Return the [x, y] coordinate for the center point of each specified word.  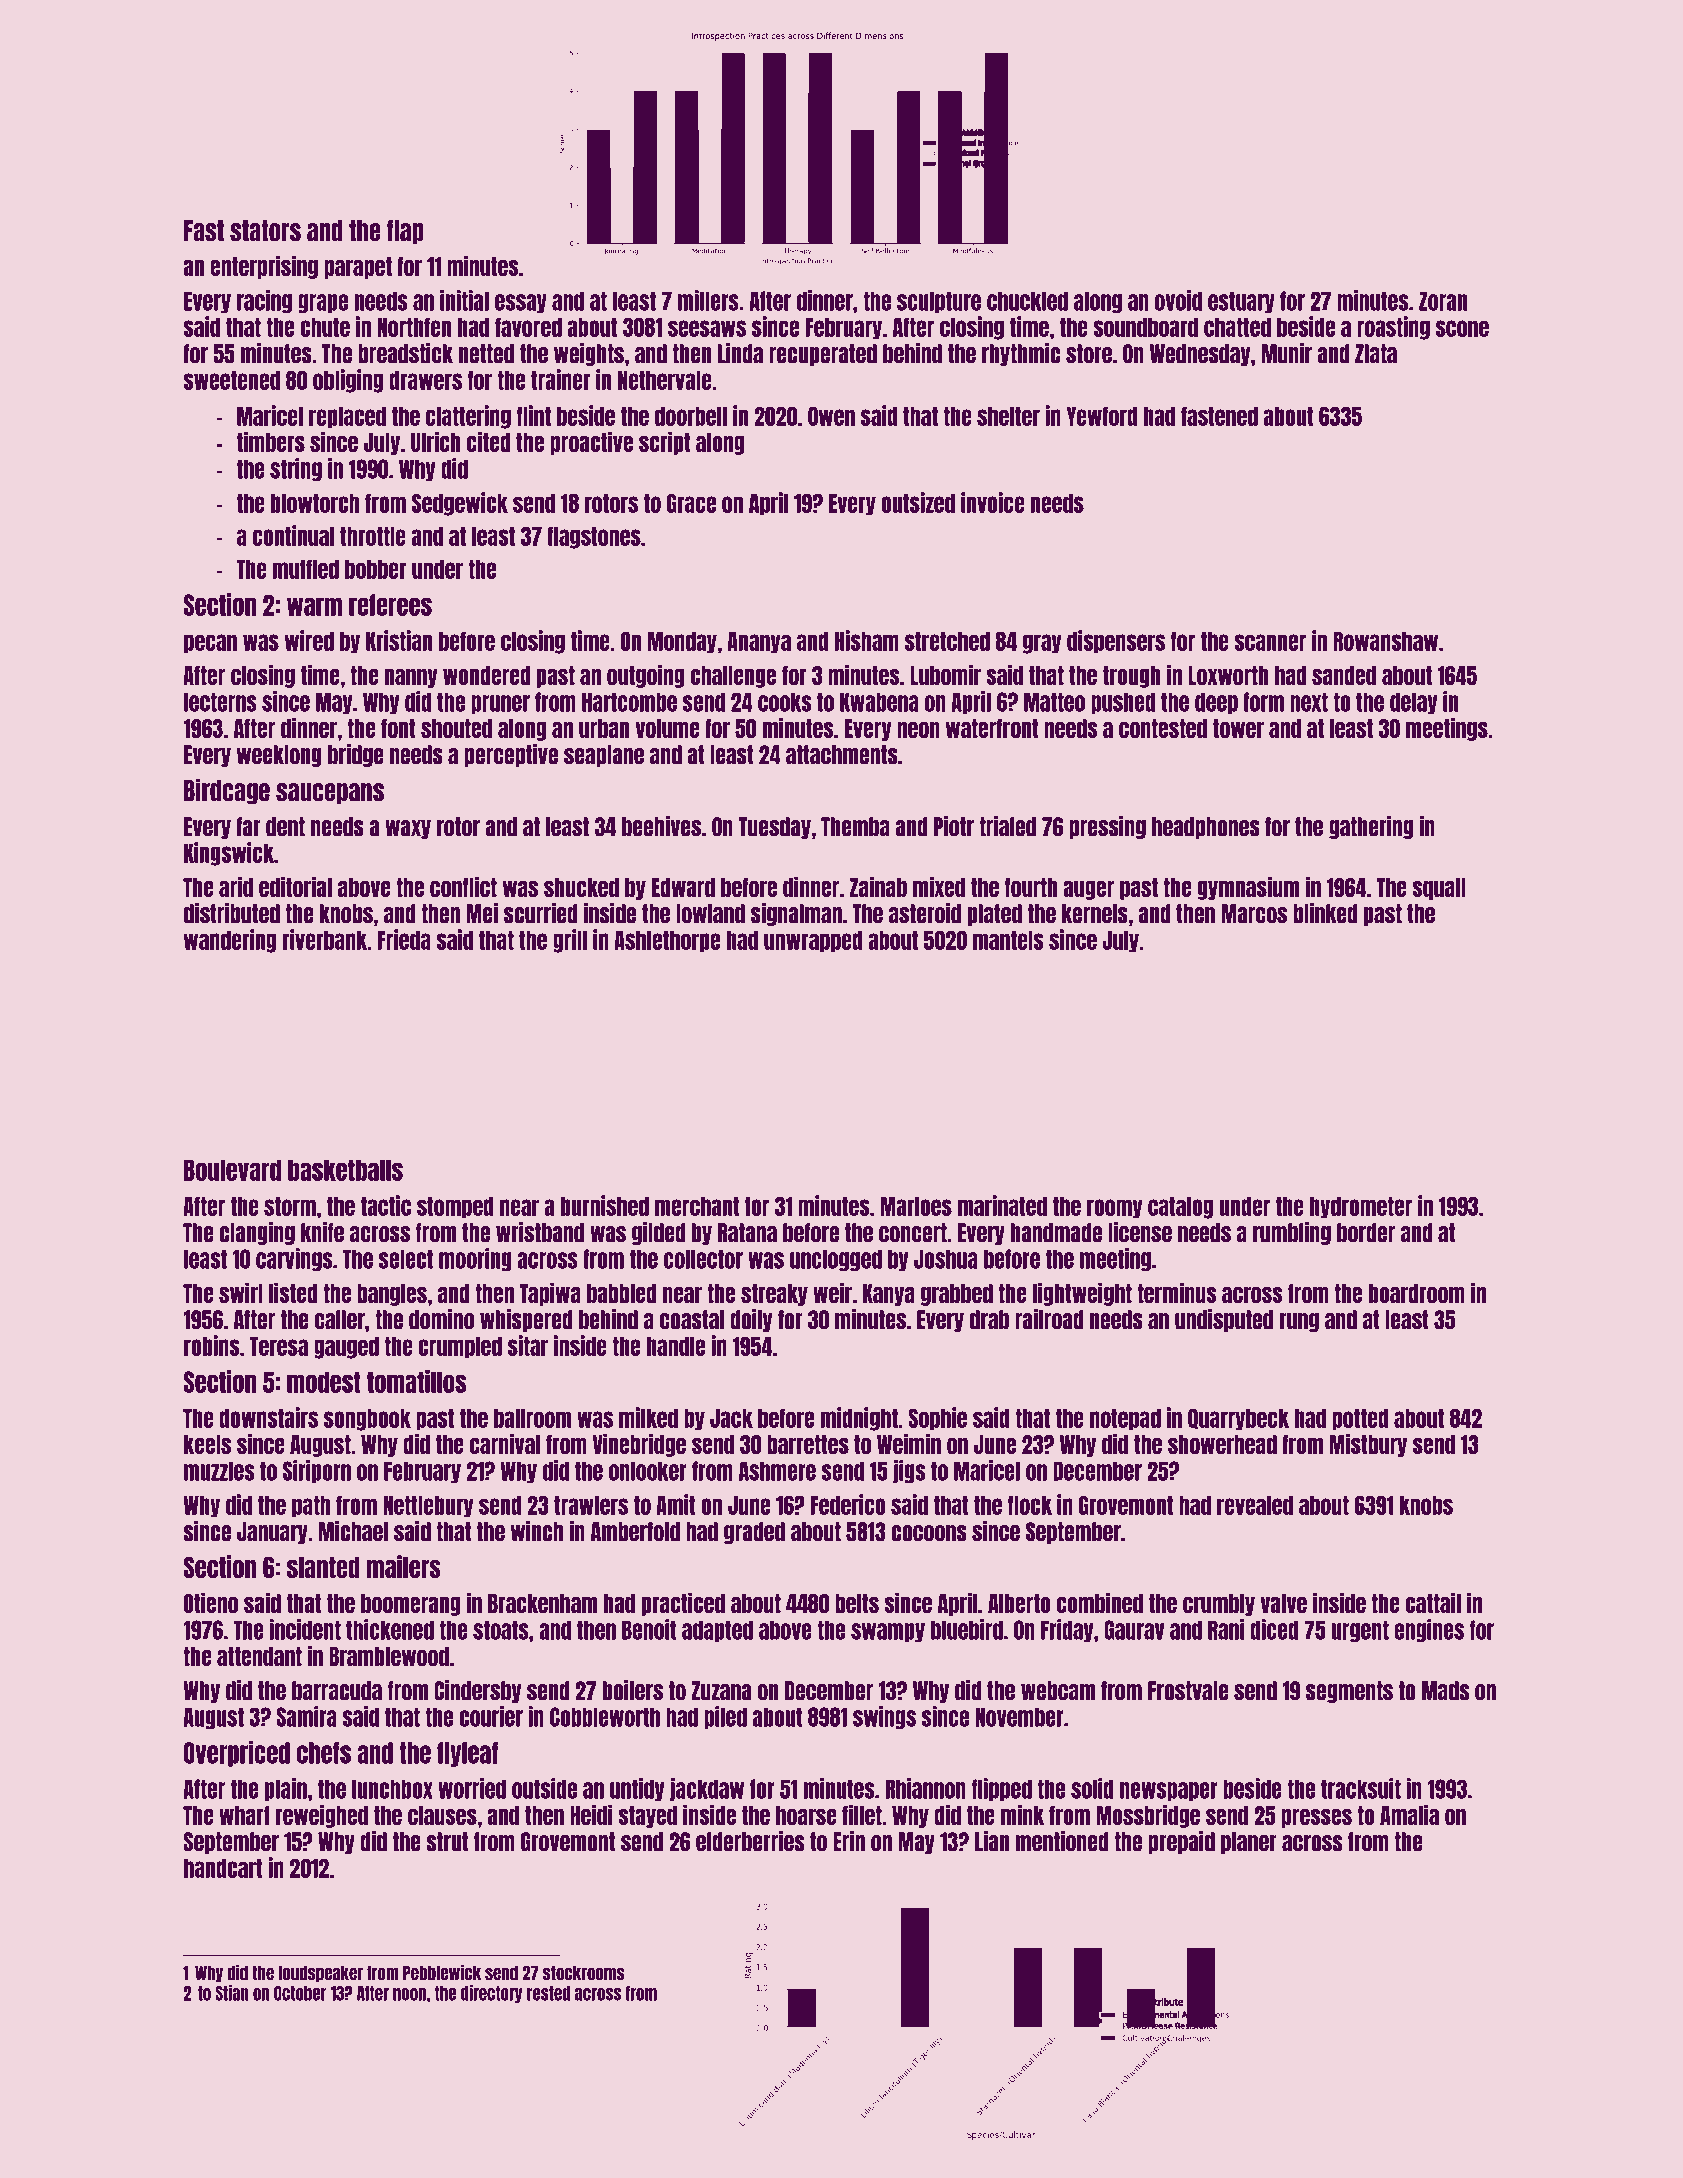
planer [1249, 1843]
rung [1299, 1322]
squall [1439, 889]
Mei [482, 913]
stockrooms [583, 1973]
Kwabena [879, 702]
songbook [367, 1420]
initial [464, 300]
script [665, 443]
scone [1462, 328]
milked [648, 1417]
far [248, 827]
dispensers [1116, 642]
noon [409, 1994]
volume [667, 728]
